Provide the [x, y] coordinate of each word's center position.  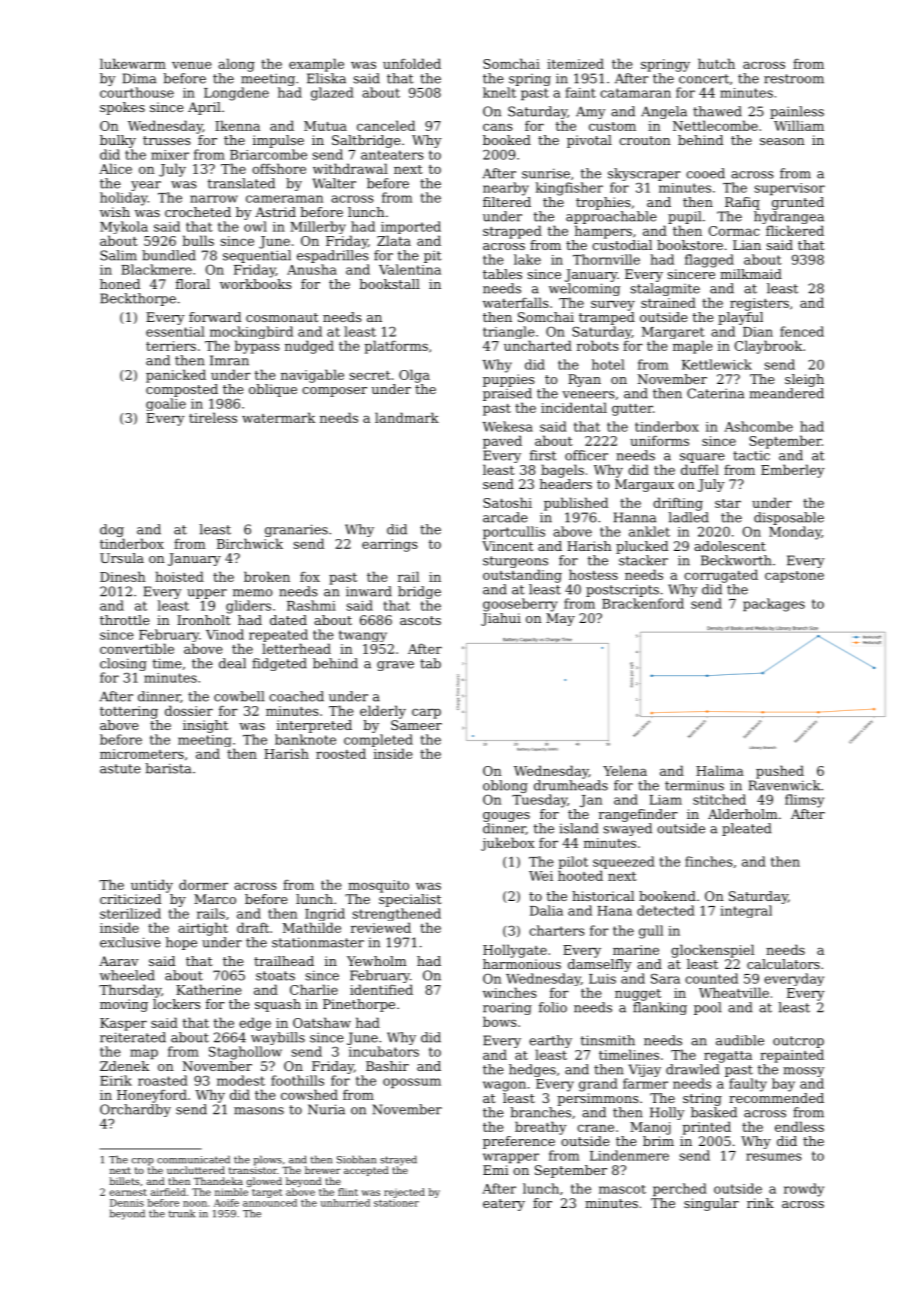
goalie [166, 404]
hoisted [179, 576]
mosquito [378, 886]
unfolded [412, 63]
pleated [746, 829]
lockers [177, 1004]
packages [774, 605]
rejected [404, 1193]
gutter [632, 410]
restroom [794, 79]
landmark [407, 417]
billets [125, 1181]
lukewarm [133, 63]
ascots [420, 620]
